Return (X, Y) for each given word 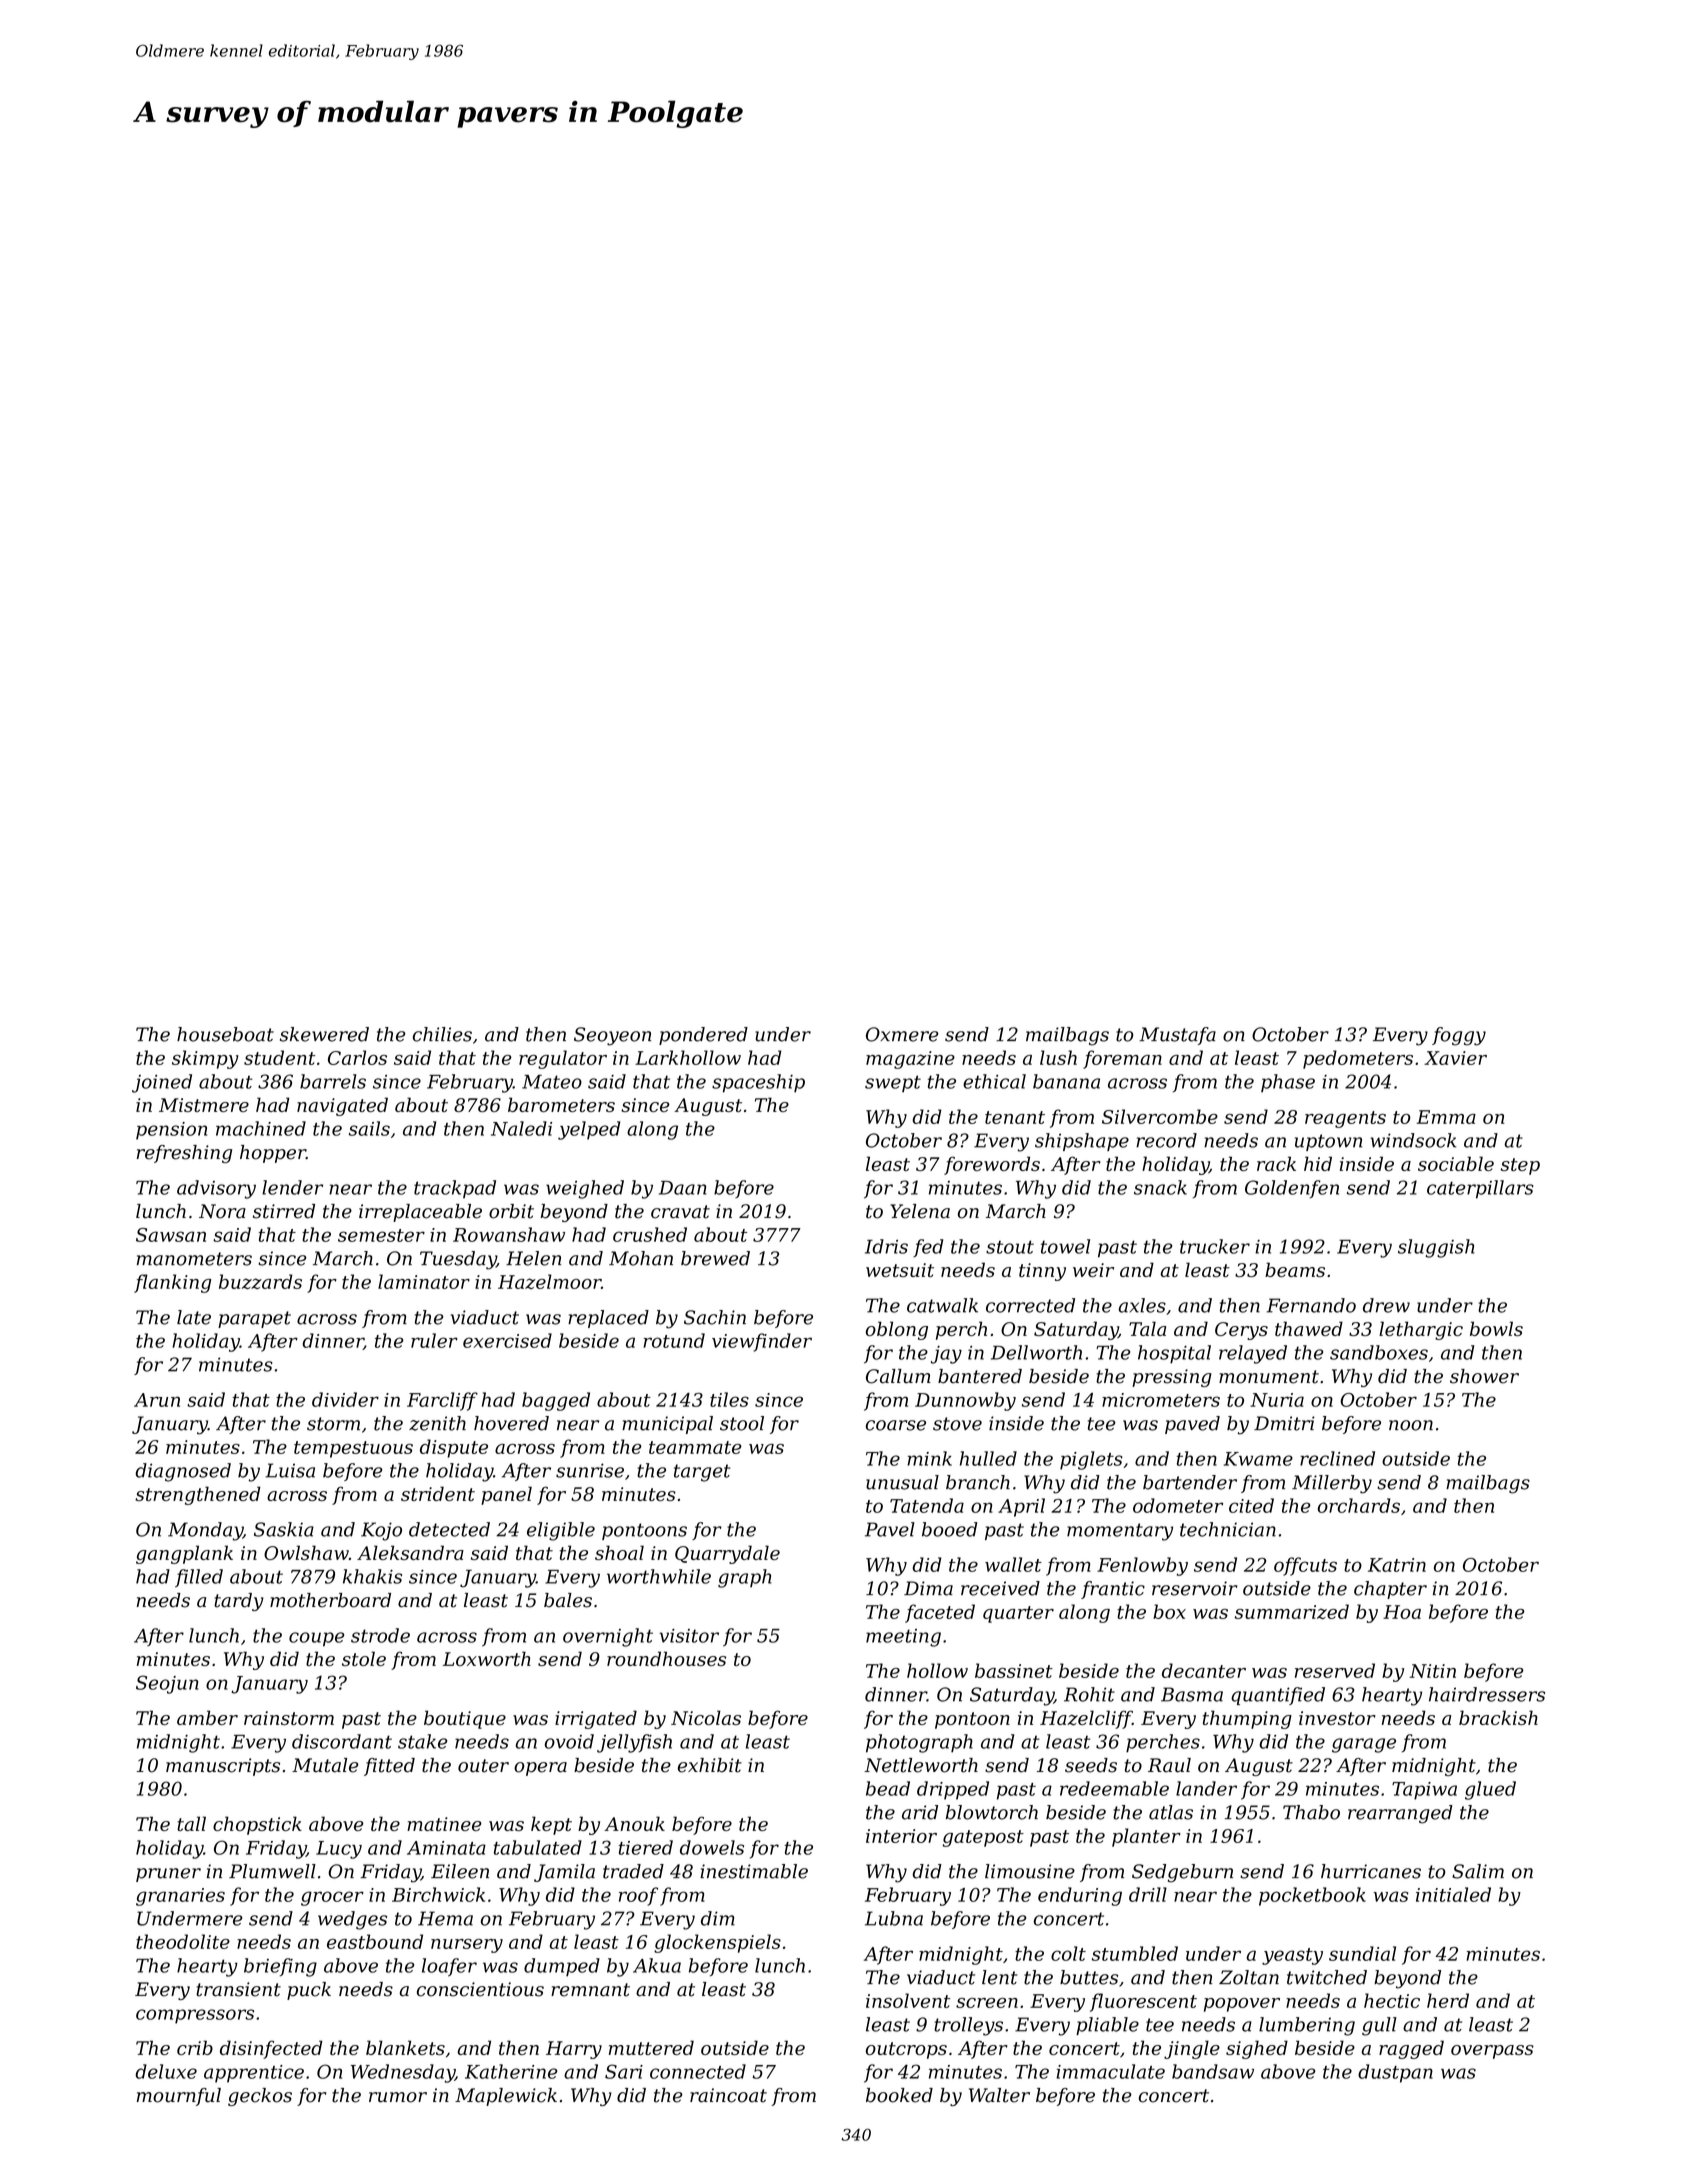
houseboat (225, 1034)
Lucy (339, 1850)
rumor (398, 2097)
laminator (424, 1281)
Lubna (894, 1918)
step (1520, 1166)
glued (1490, 1790)
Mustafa (1177, 1036)
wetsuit (900, 1270)
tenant (1015, 1117)
